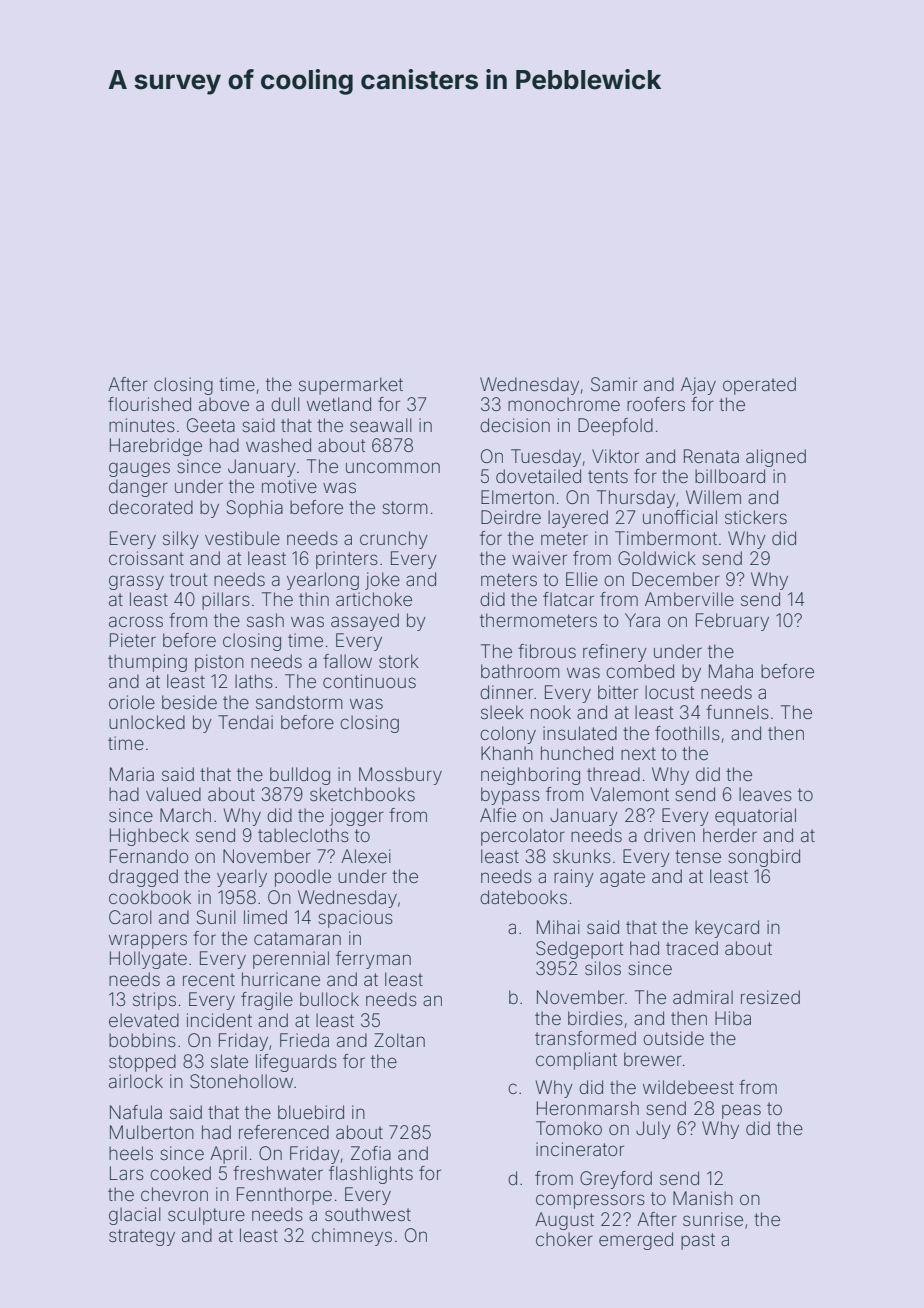  What do you see at coordinates (142, 1237) in the screenshot?
I see `strategy` at bounding box center [142, 1237].
